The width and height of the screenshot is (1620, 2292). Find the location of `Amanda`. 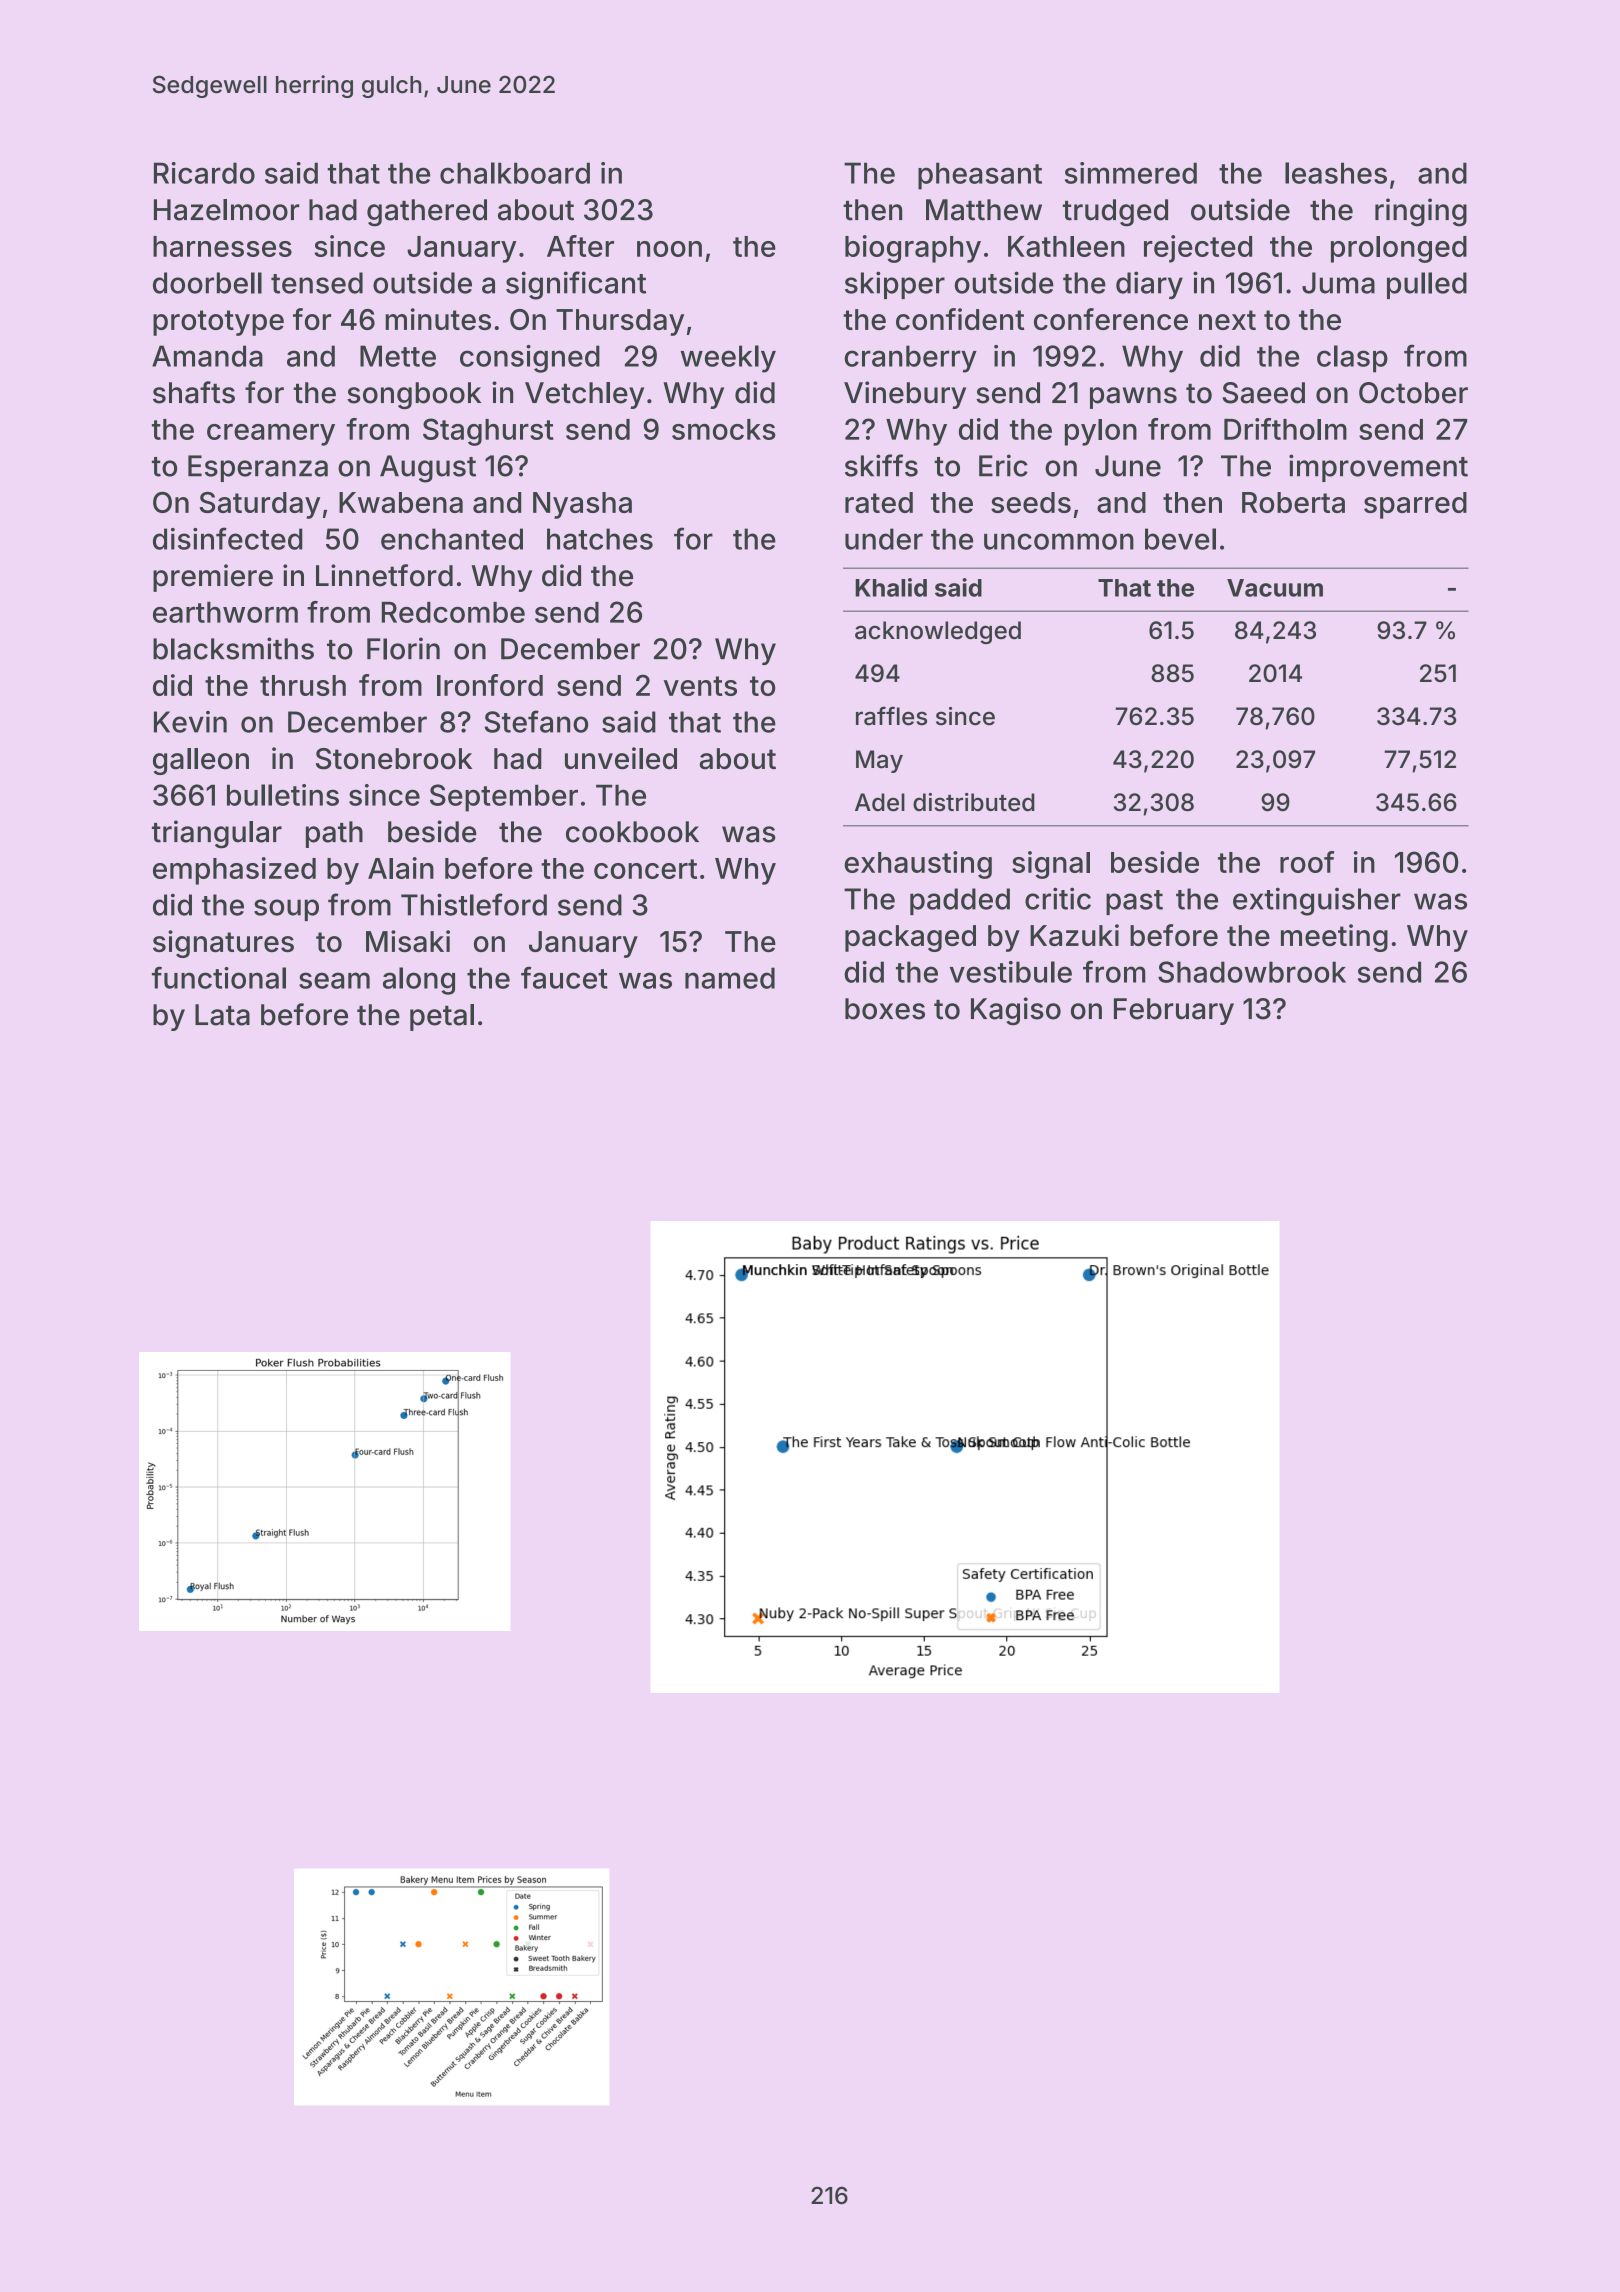

Amanda is located at coordinates (207, 356).
